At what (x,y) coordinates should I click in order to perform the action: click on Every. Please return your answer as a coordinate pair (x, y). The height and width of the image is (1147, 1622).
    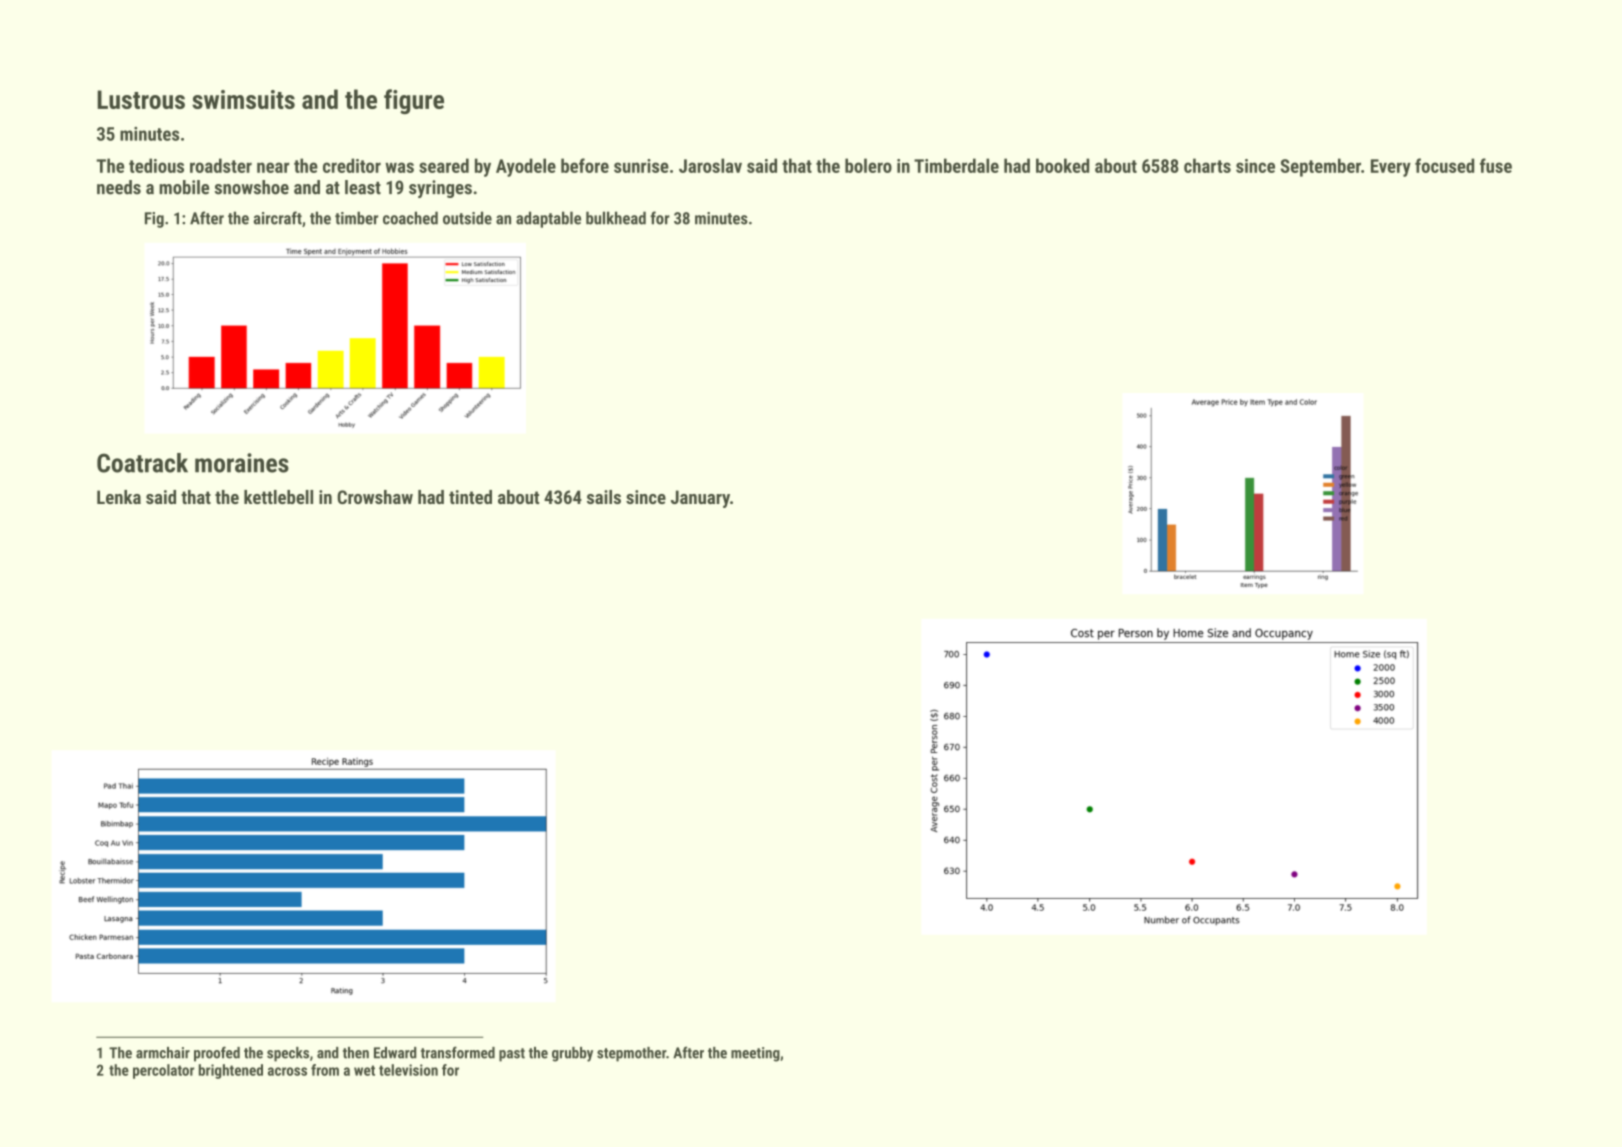
    Looking at the image, I should click on (1391, 168).
